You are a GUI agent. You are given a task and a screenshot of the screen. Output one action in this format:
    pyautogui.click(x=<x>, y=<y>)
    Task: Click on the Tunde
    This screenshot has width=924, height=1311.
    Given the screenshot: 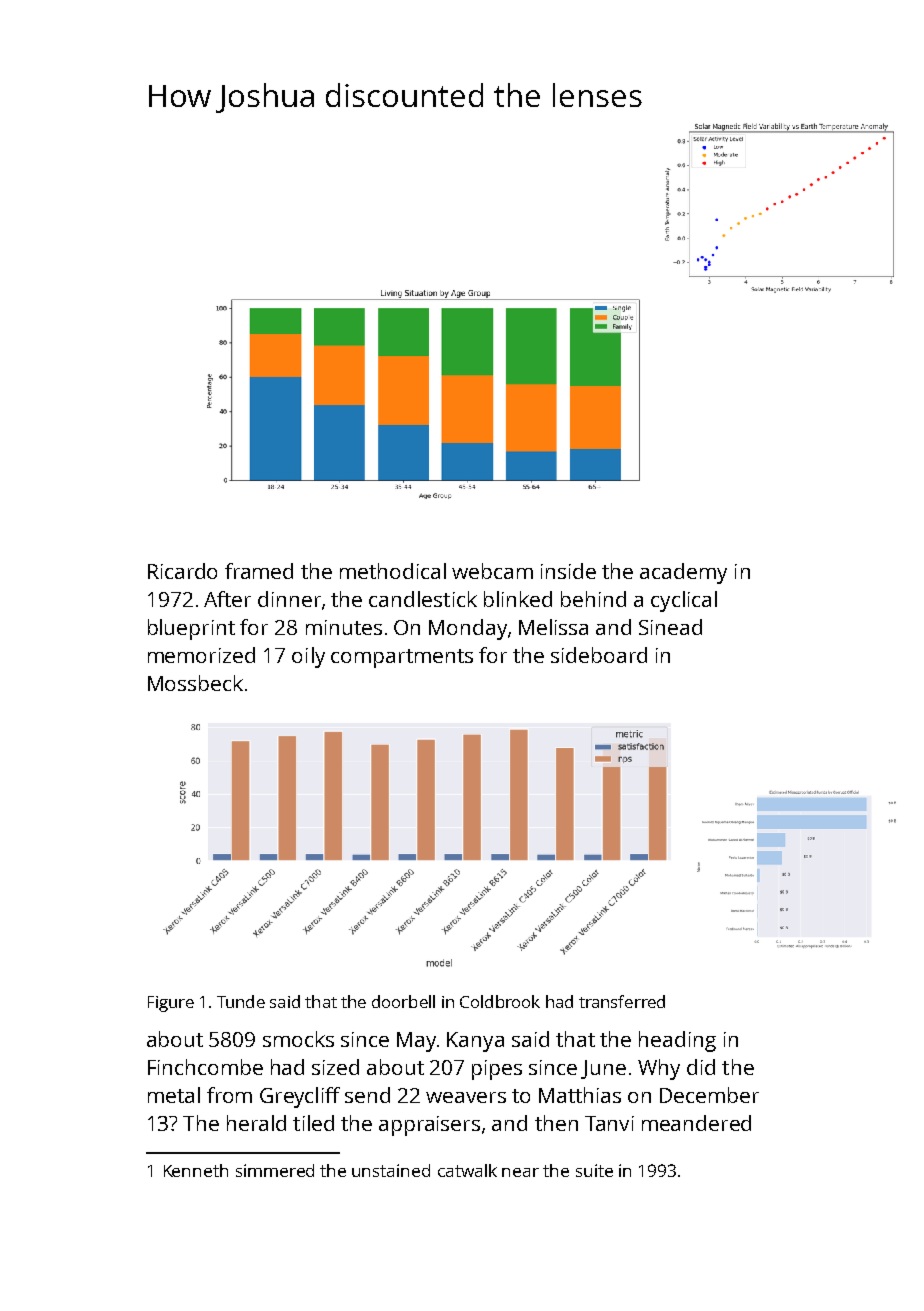 What is the action you would take?
    pyautogui.click(x=241, y=1001)
